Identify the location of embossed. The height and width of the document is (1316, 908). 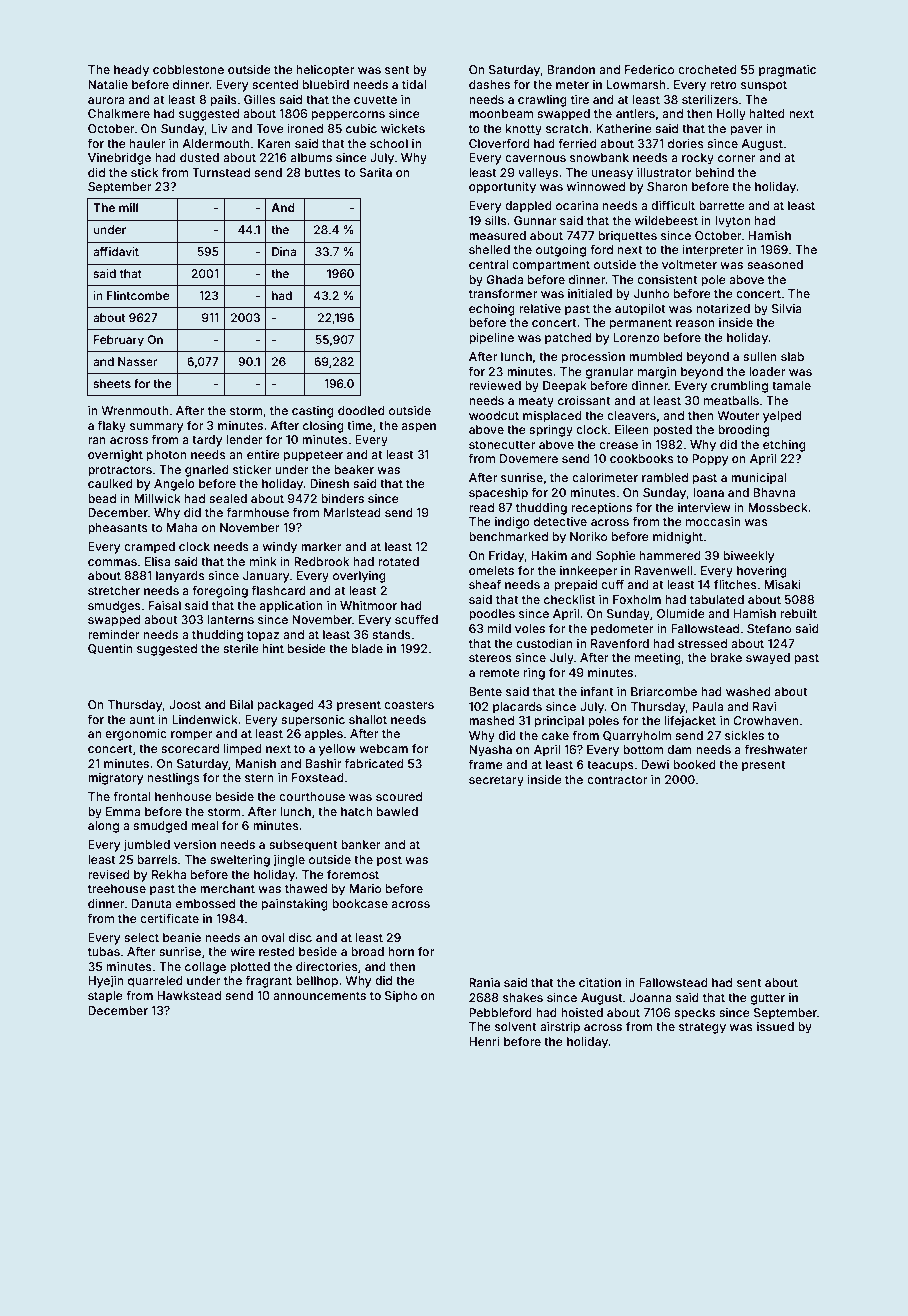
(205, 903).
